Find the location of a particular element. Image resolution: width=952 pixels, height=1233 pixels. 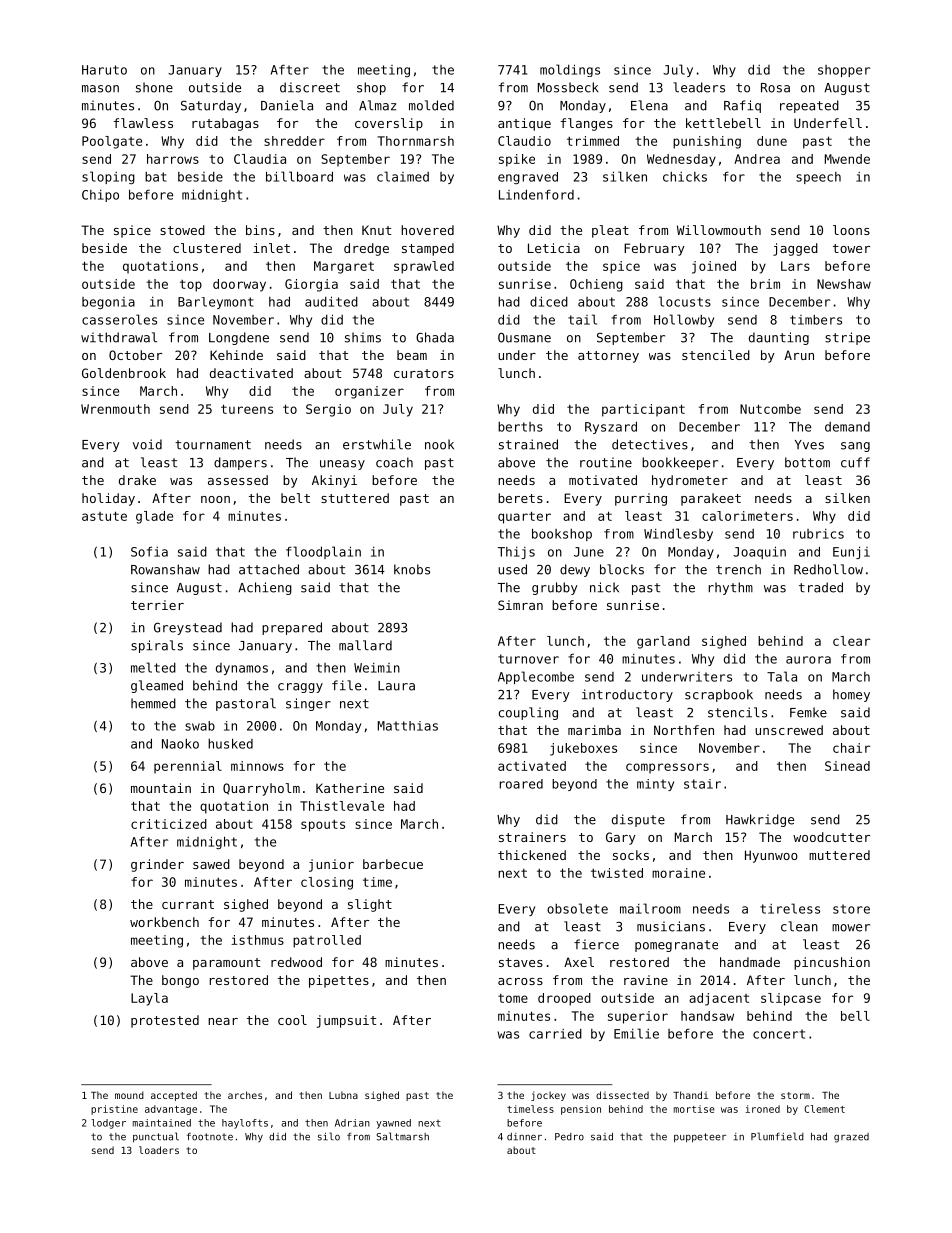

casseroles is located at coordinates (119, 319).
